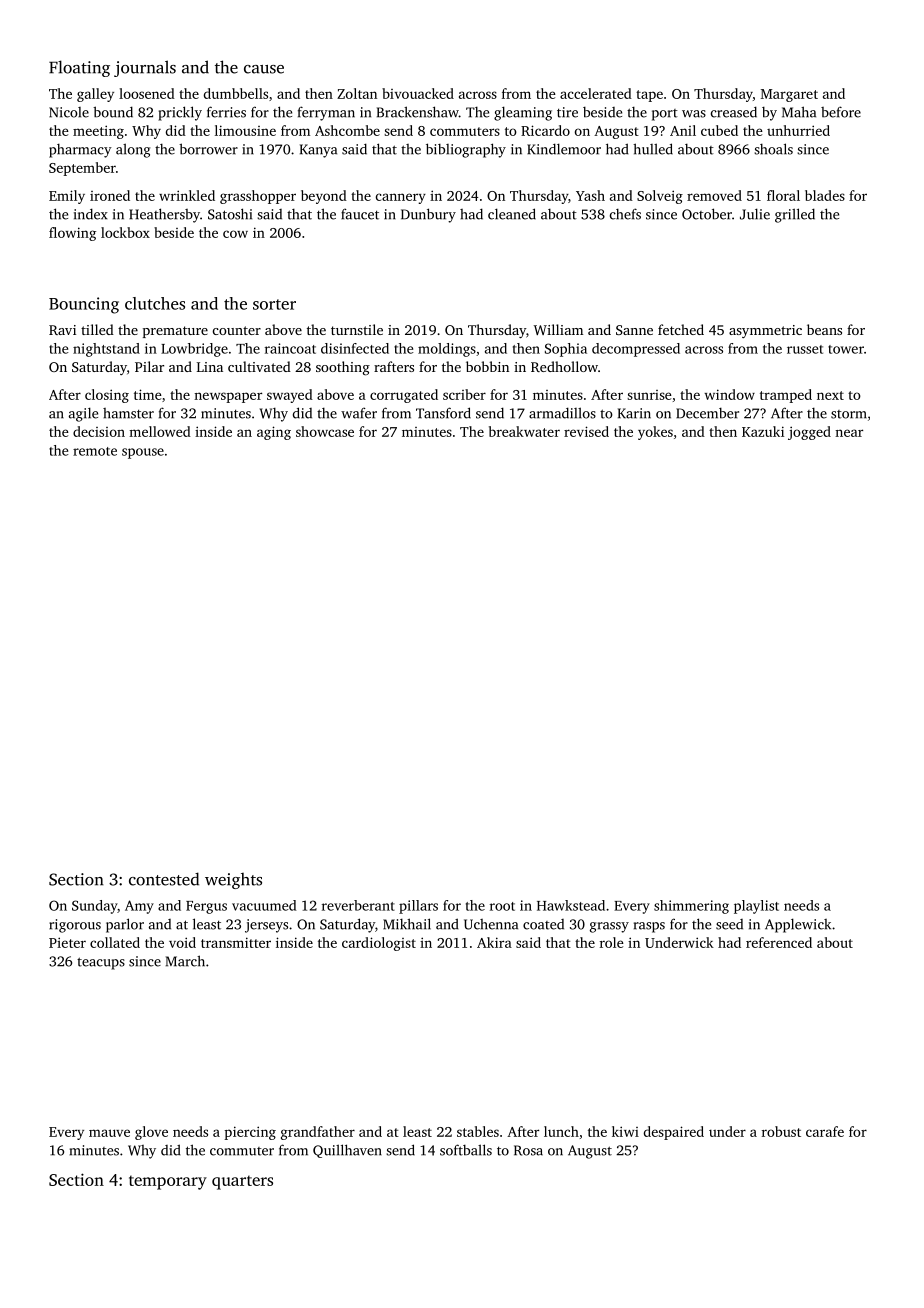 The image size is (924, 1308). I want to click on Julie, so click(755, 214).
